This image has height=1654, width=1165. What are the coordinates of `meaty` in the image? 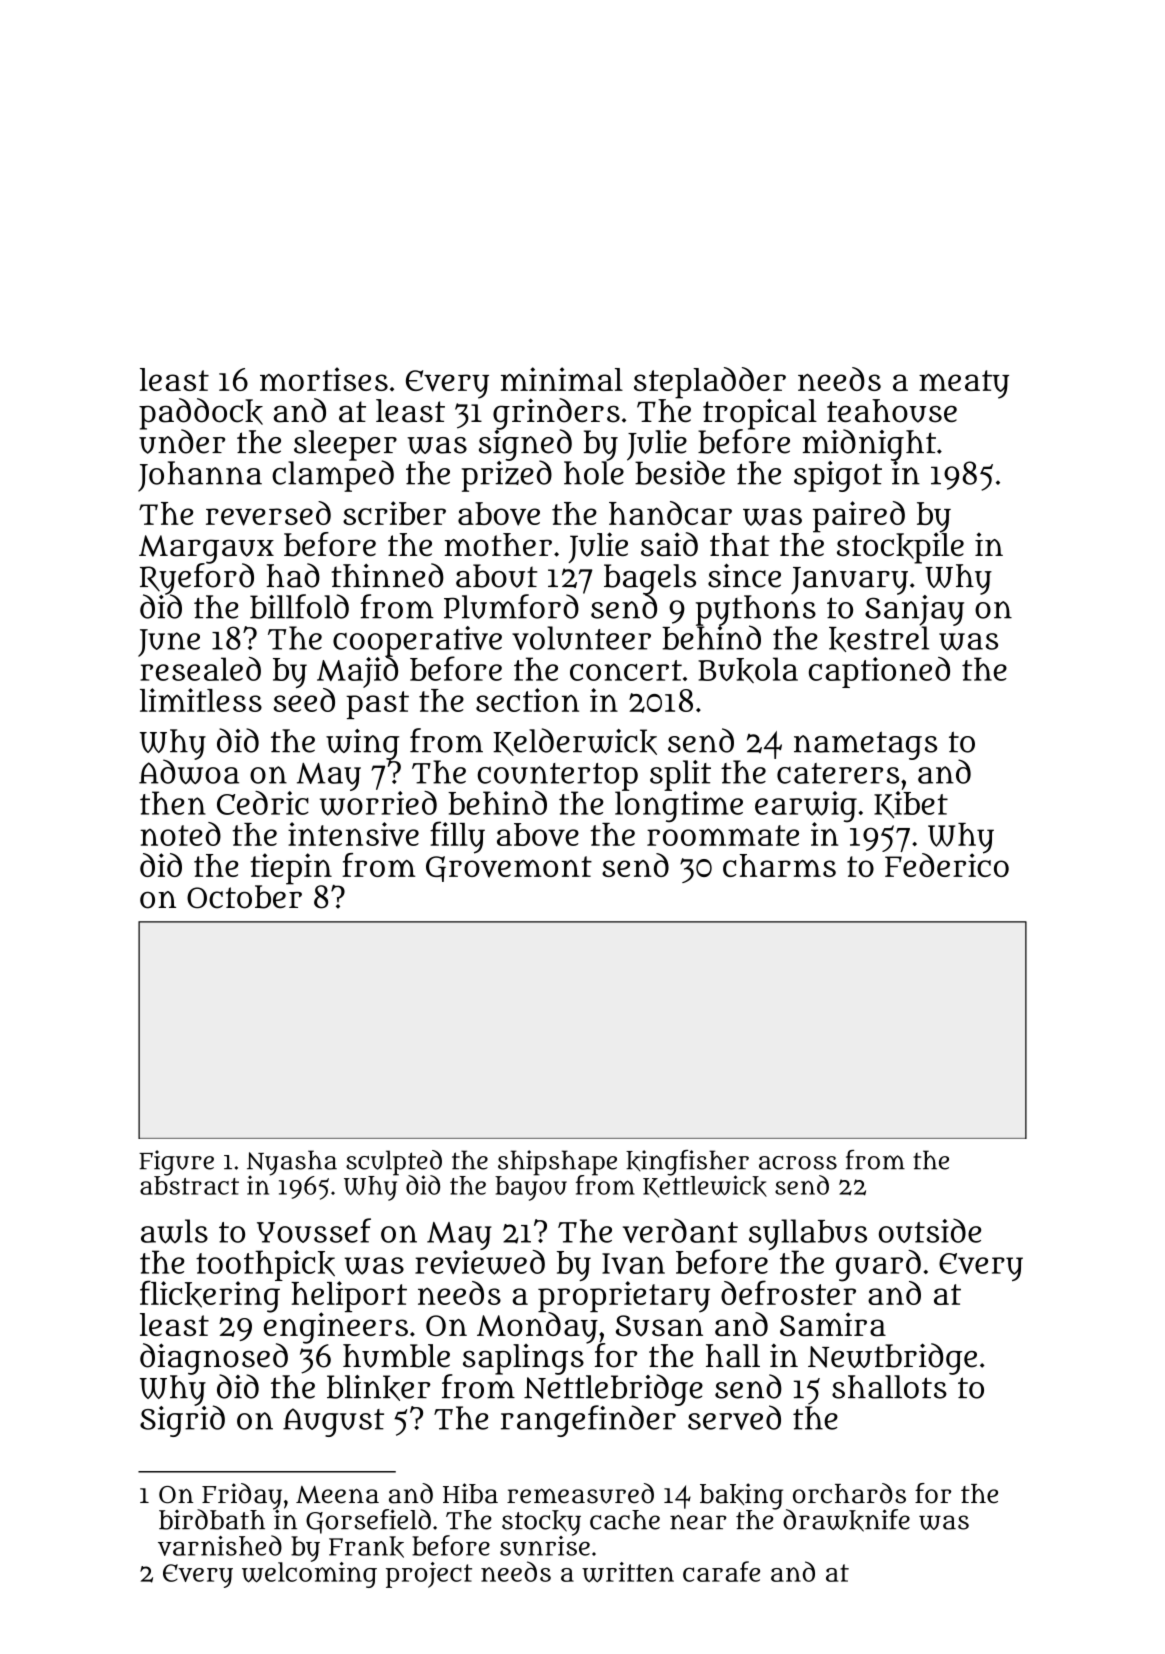 It's located at (964, 384).
